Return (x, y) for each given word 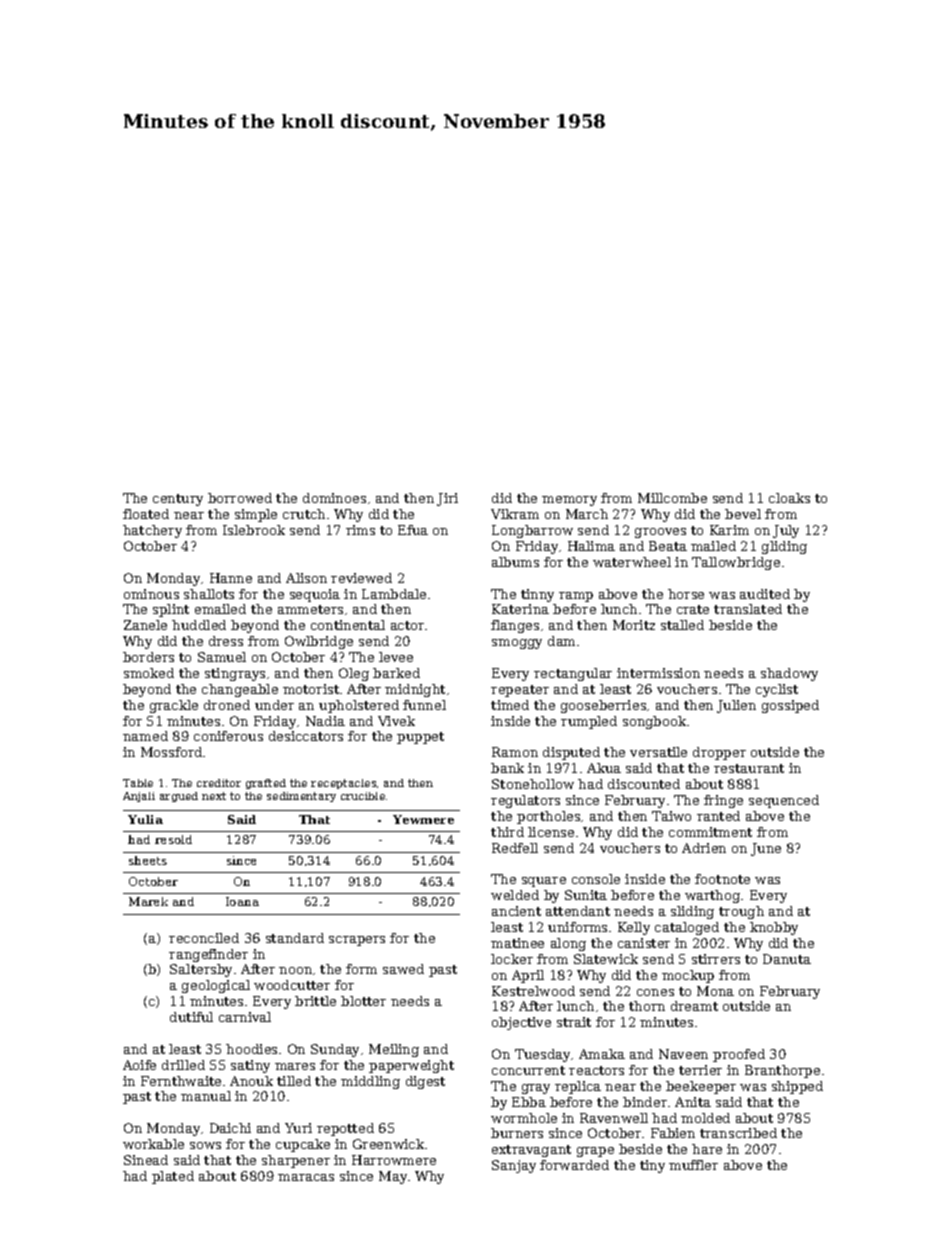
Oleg (354, 674)
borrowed (240, 498)
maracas (306, 1177)
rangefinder (208, 955)
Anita (693, 1102)
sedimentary (301, 797)
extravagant (531, 1151)
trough (741, 912)
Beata (668, 546)
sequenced (784, 801)
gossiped (790, 706)
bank (507, 768)
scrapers (357, 941)
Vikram (515, 514)
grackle (174, 706)
